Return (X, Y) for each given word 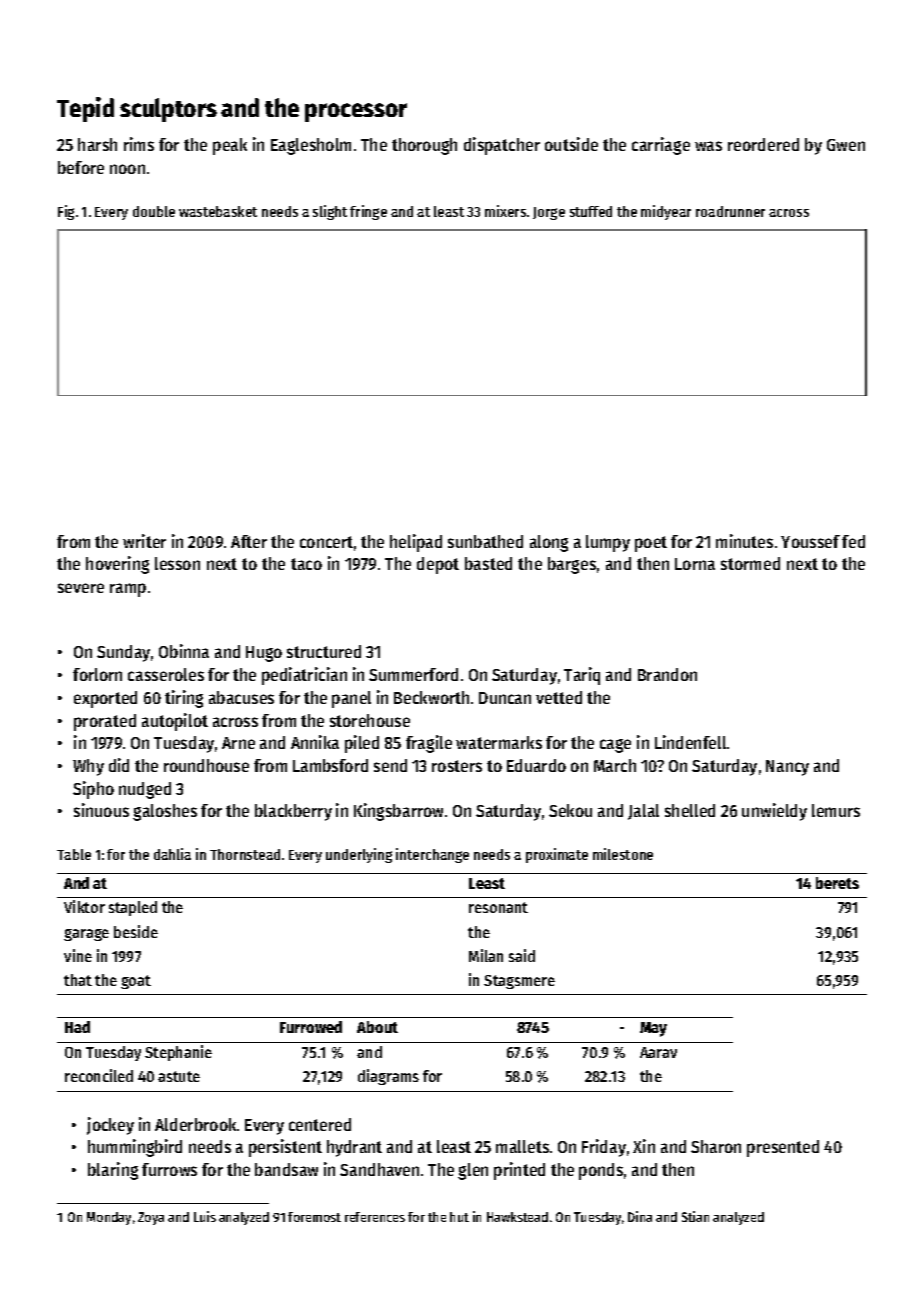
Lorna (695, 564)
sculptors (168, 110)
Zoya (151, 1218)
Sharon (716, 1146)
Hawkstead (517, 1217)
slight (330, 212)
